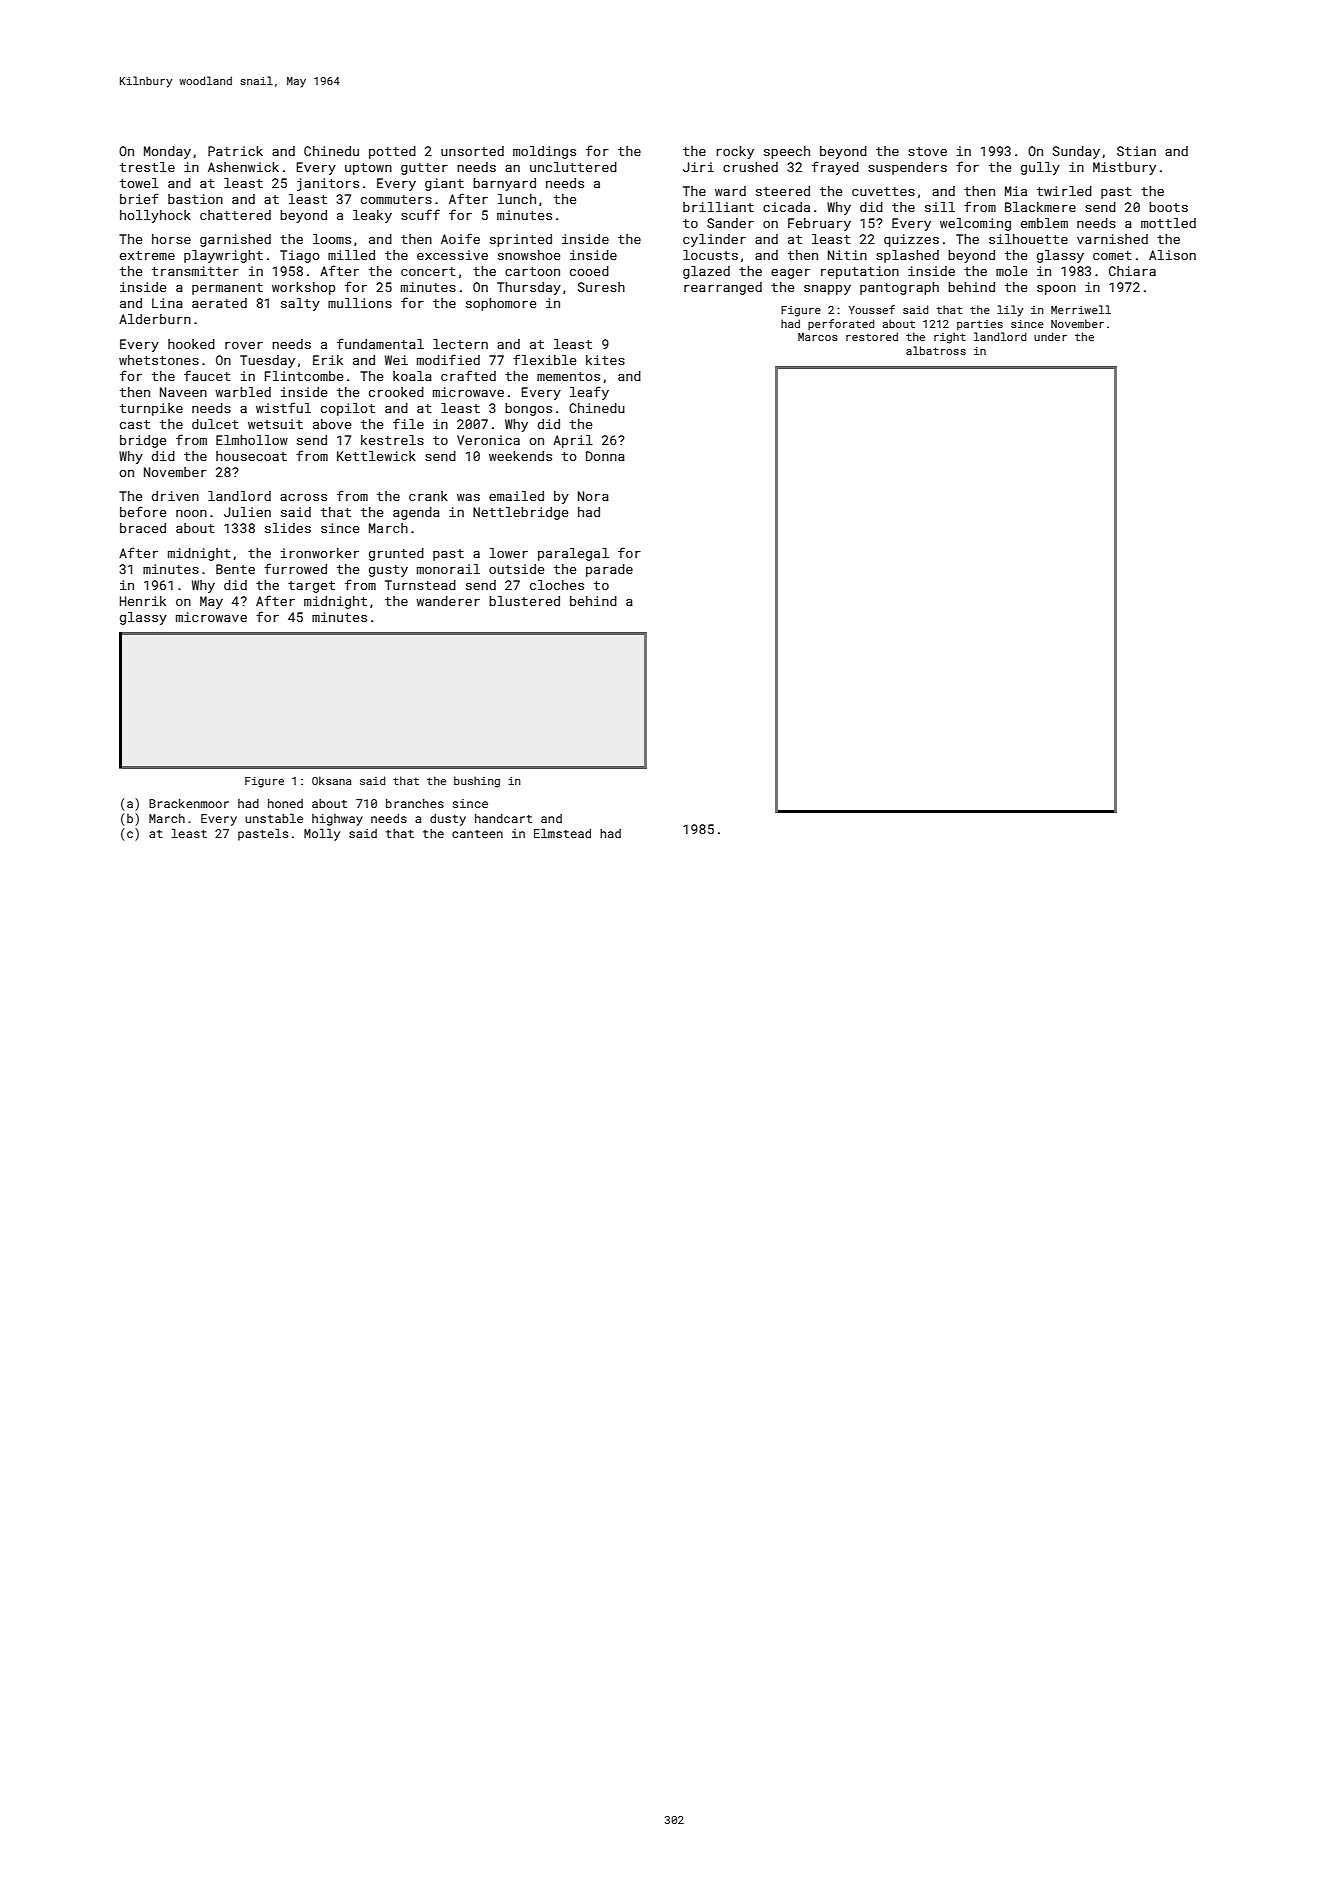 The width and height of the document is (1329, 1880). I want to click on under, so click(1050, 336).
